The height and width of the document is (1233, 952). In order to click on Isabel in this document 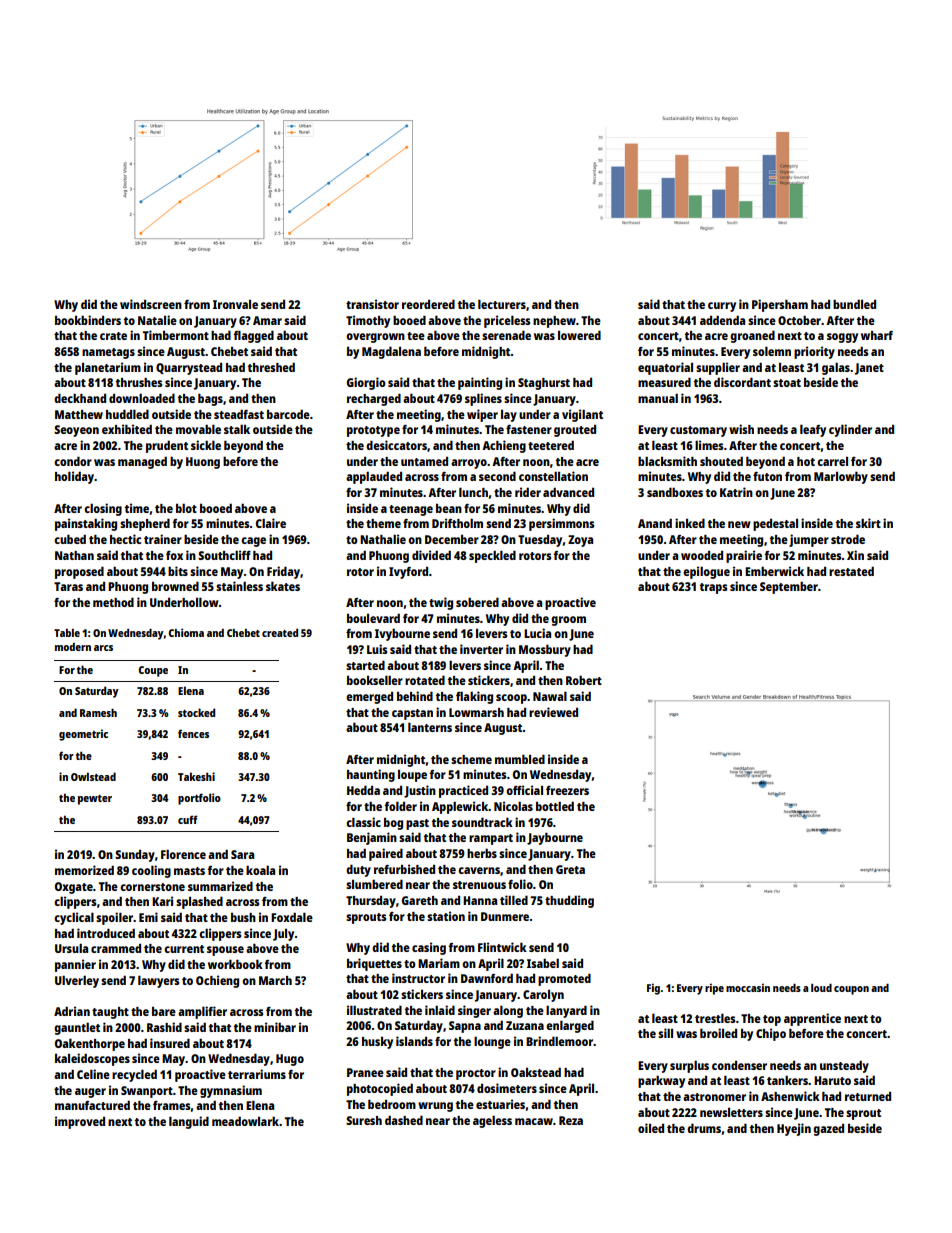, I will do `click(543, 963)`.
